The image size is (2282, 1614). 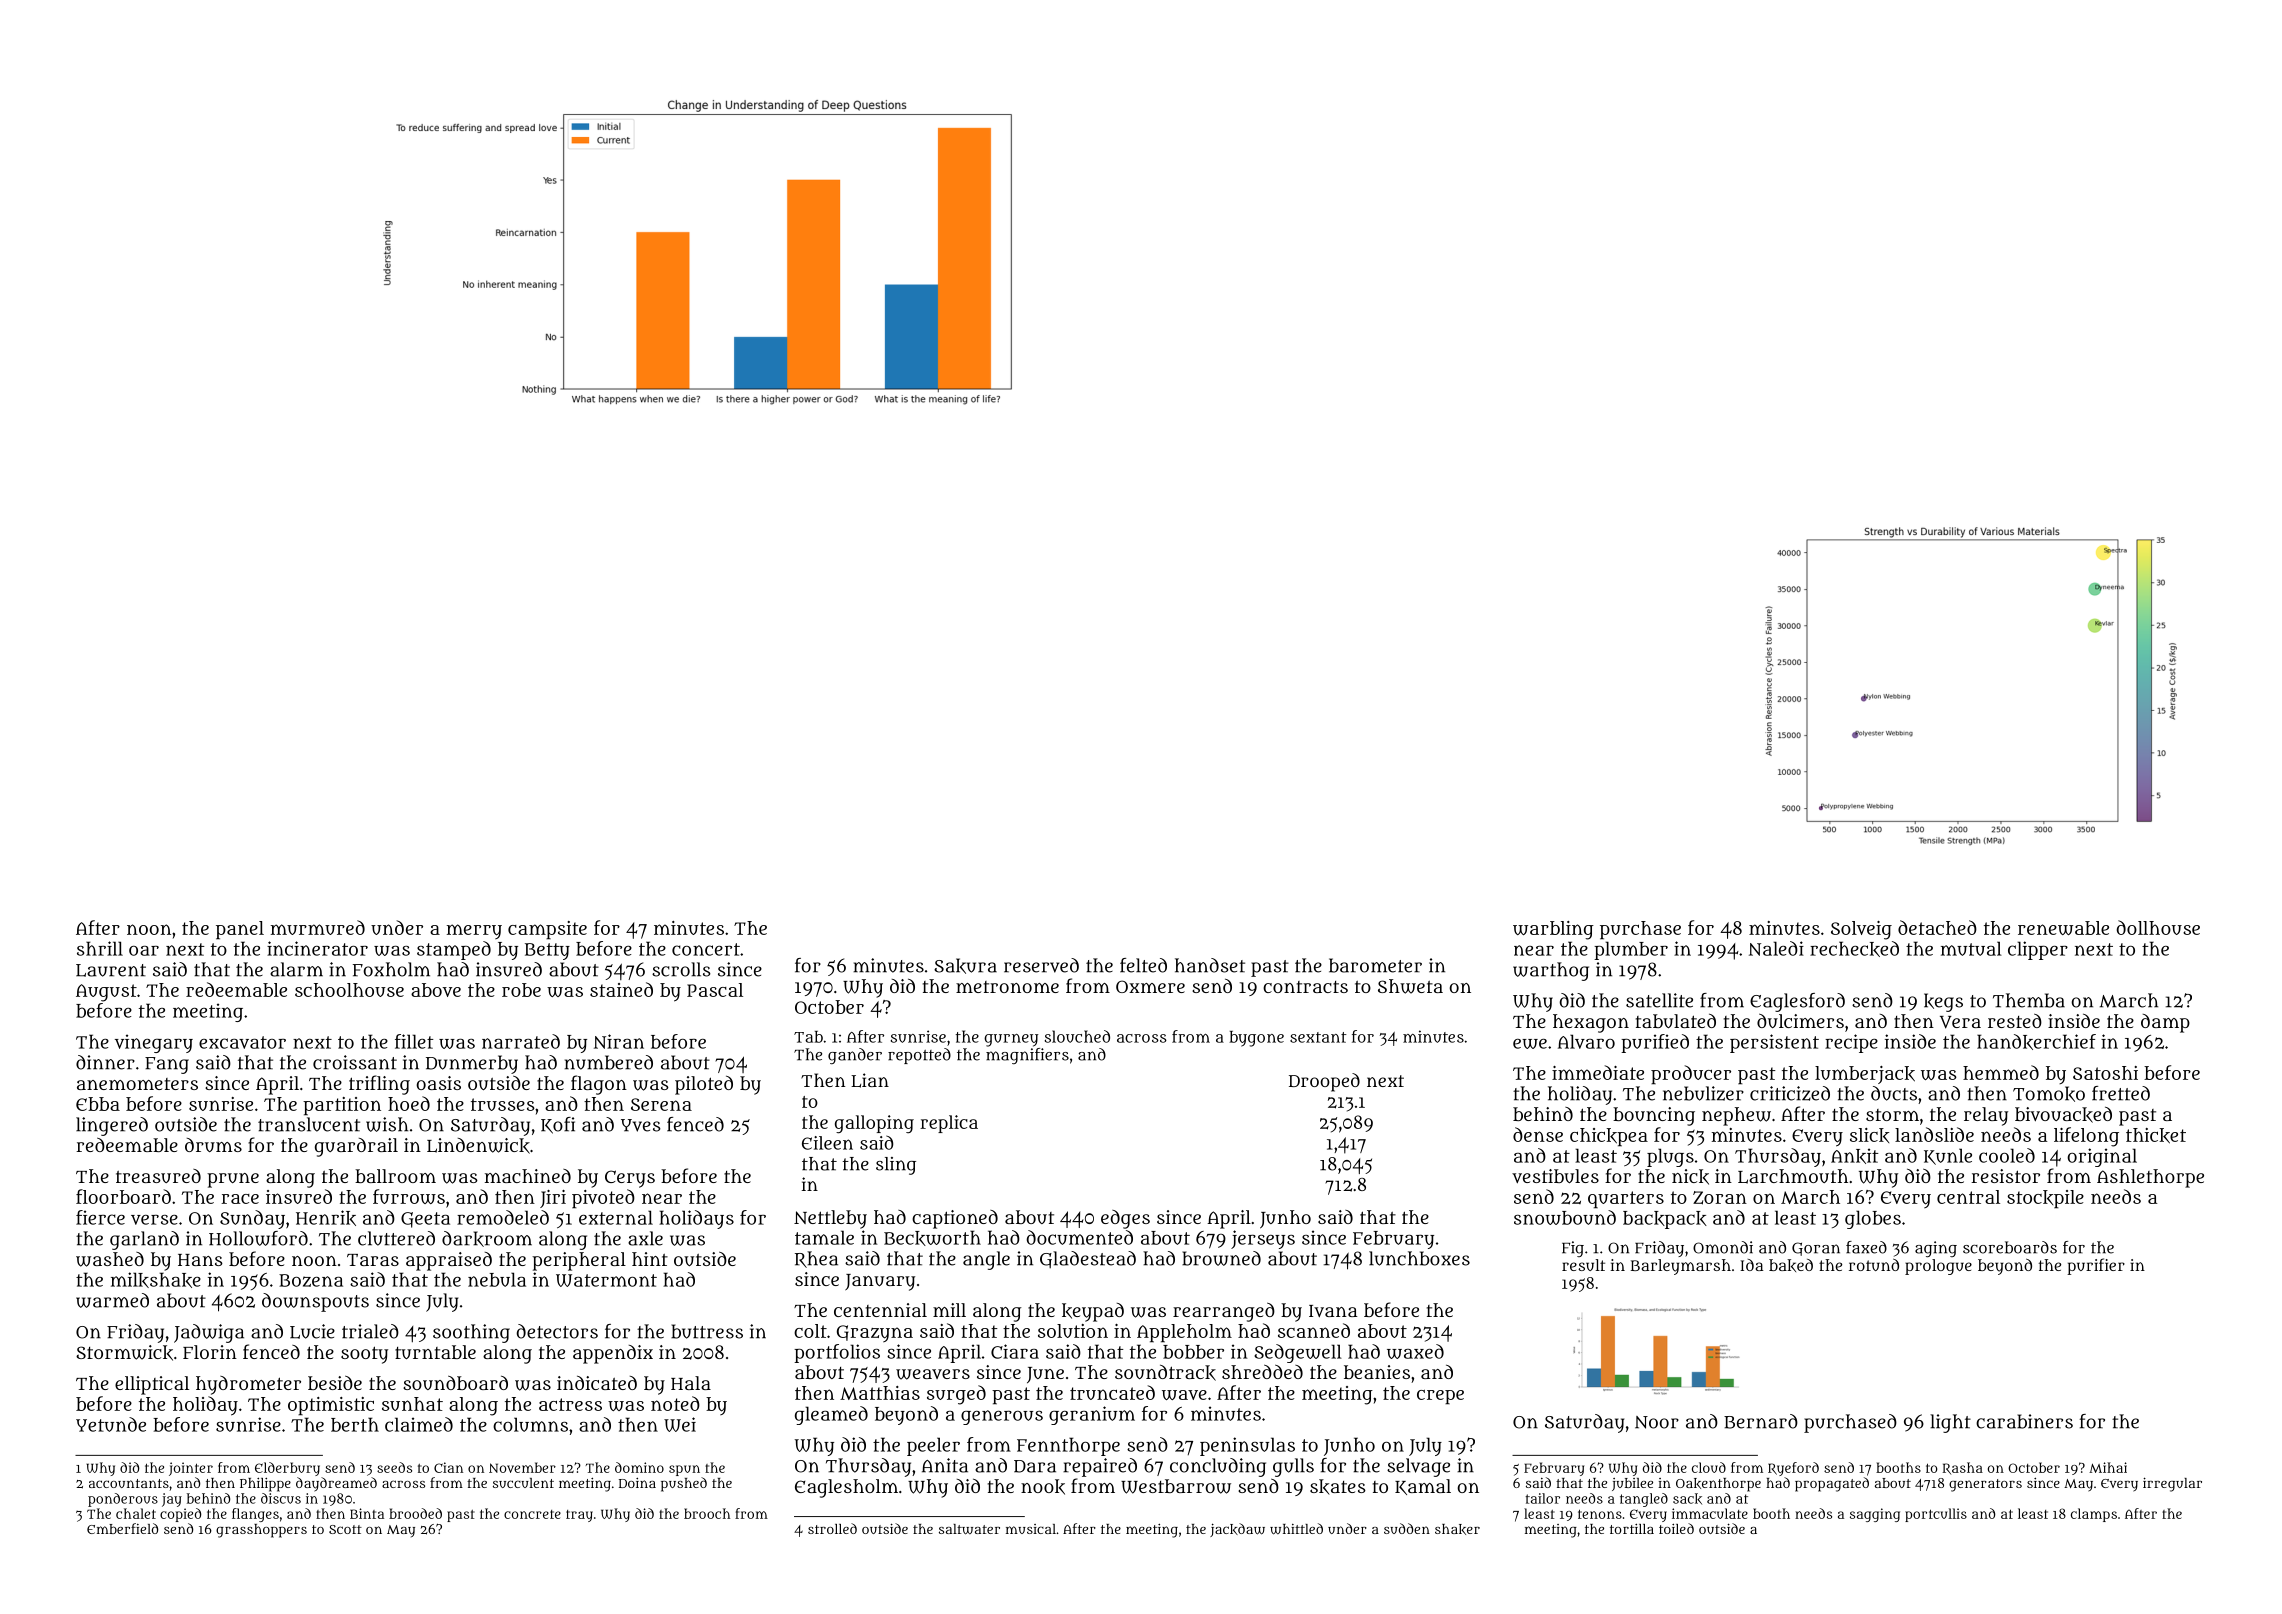 I want to click on contracts, so click(x=1305, y=987).
